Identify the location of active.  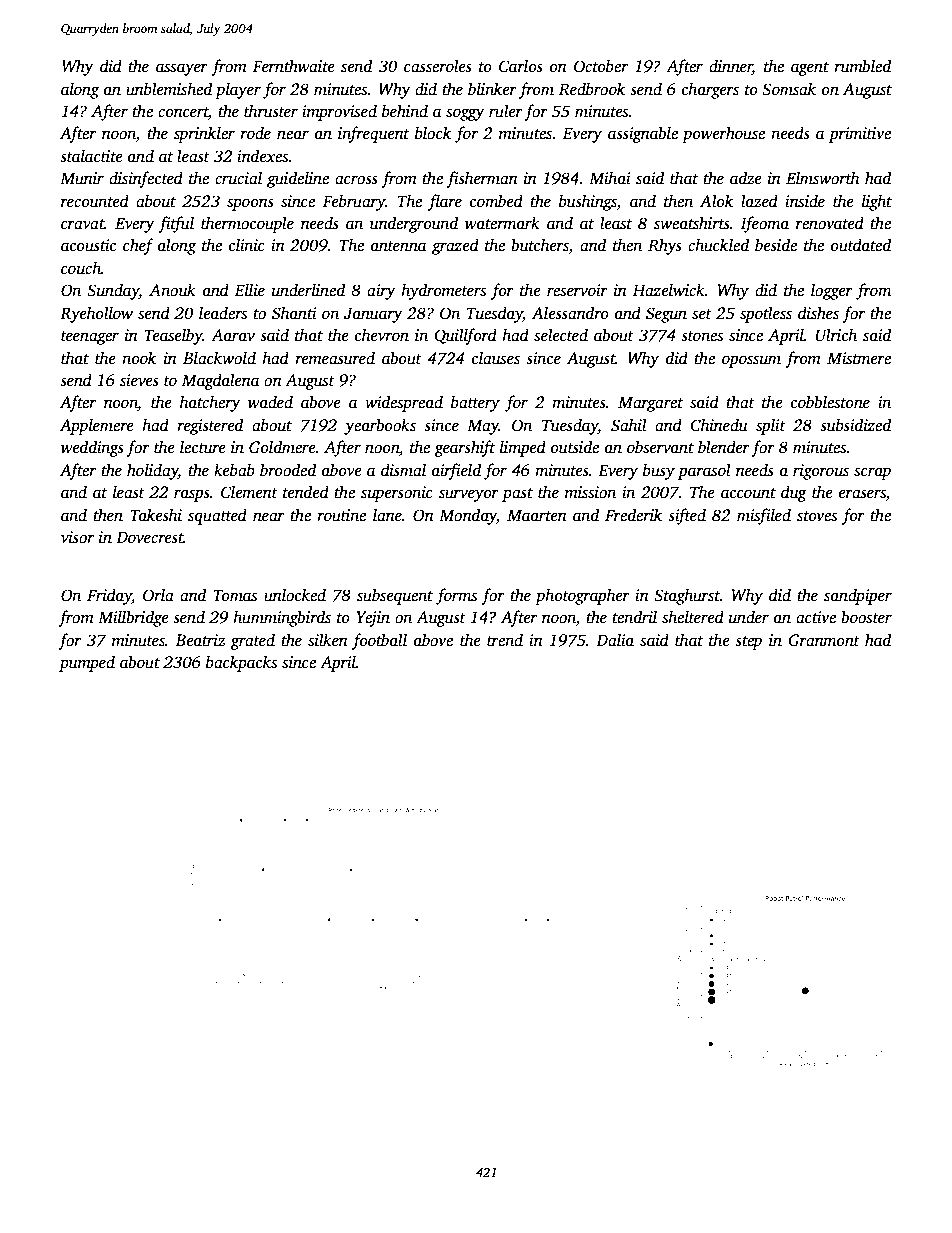
(816, 617).
